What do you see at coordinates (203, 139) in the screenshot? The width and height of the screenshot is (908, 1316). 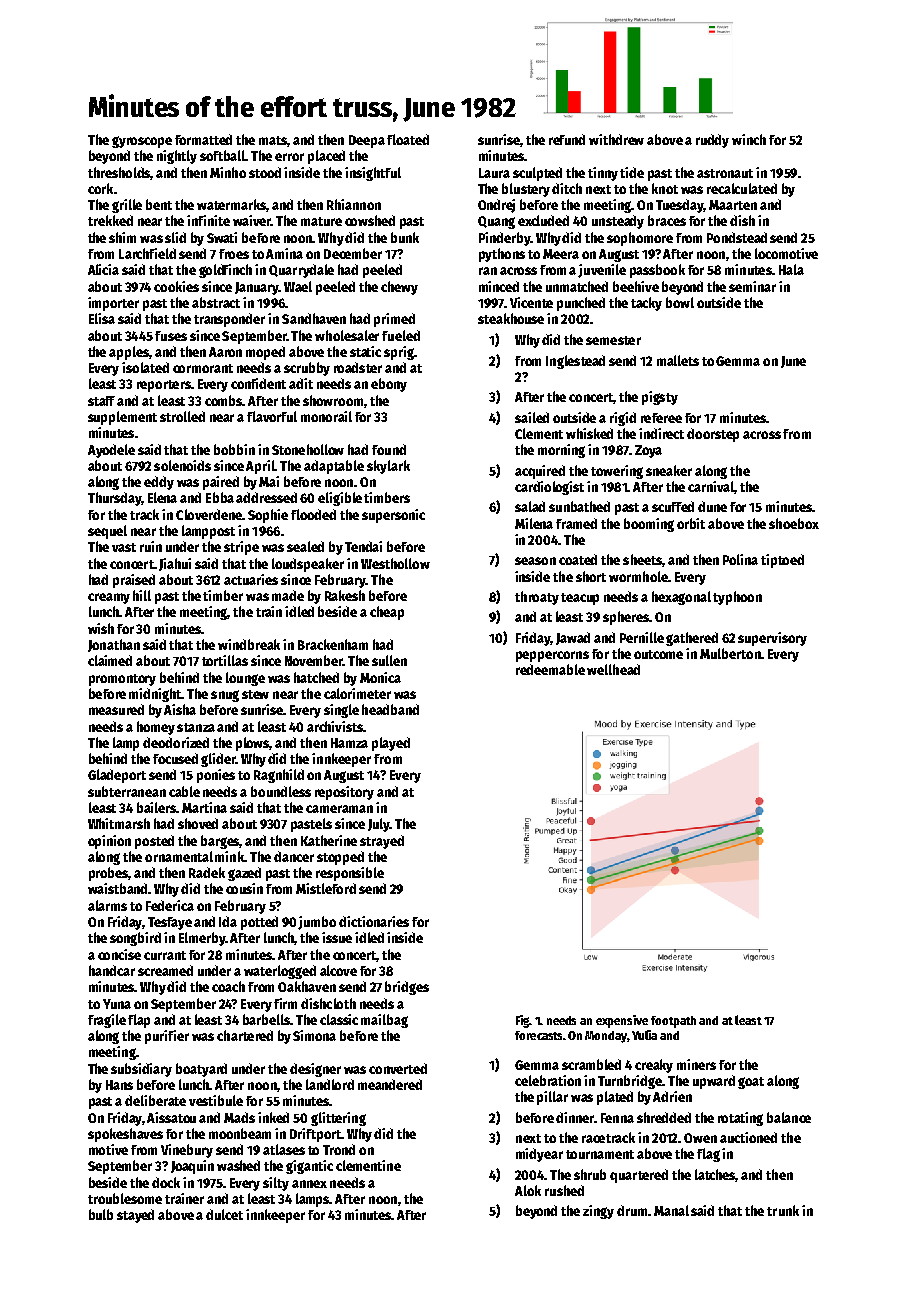 I see `formatted` at bounding box center [203, 139].
